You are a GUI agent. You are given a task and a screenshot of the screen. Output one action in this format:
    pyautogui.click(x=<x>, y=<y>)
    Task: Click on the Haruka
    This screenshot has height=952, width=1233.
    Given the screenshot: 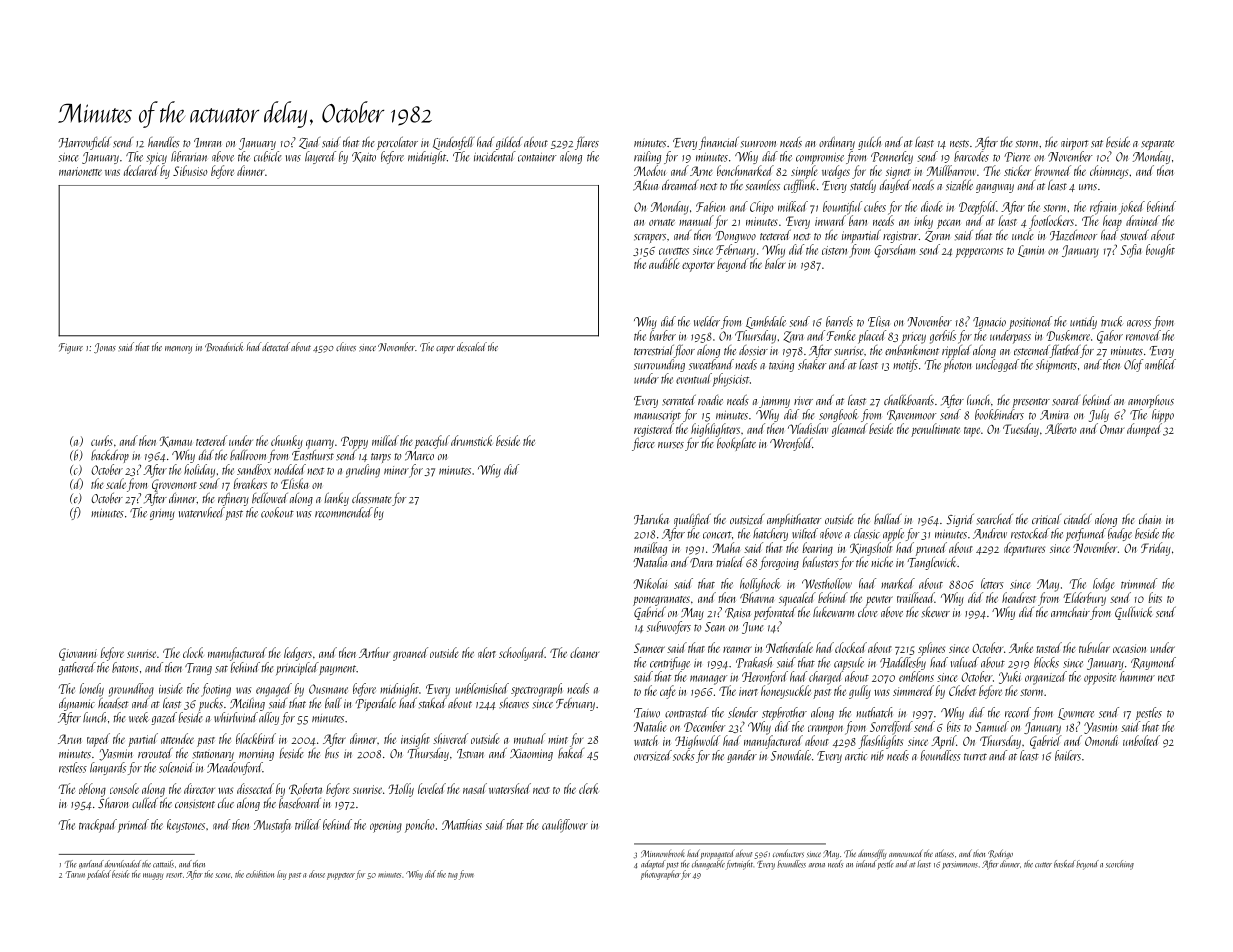 What is the action you would take?
    pyautogui.click(x=651, y=519)
